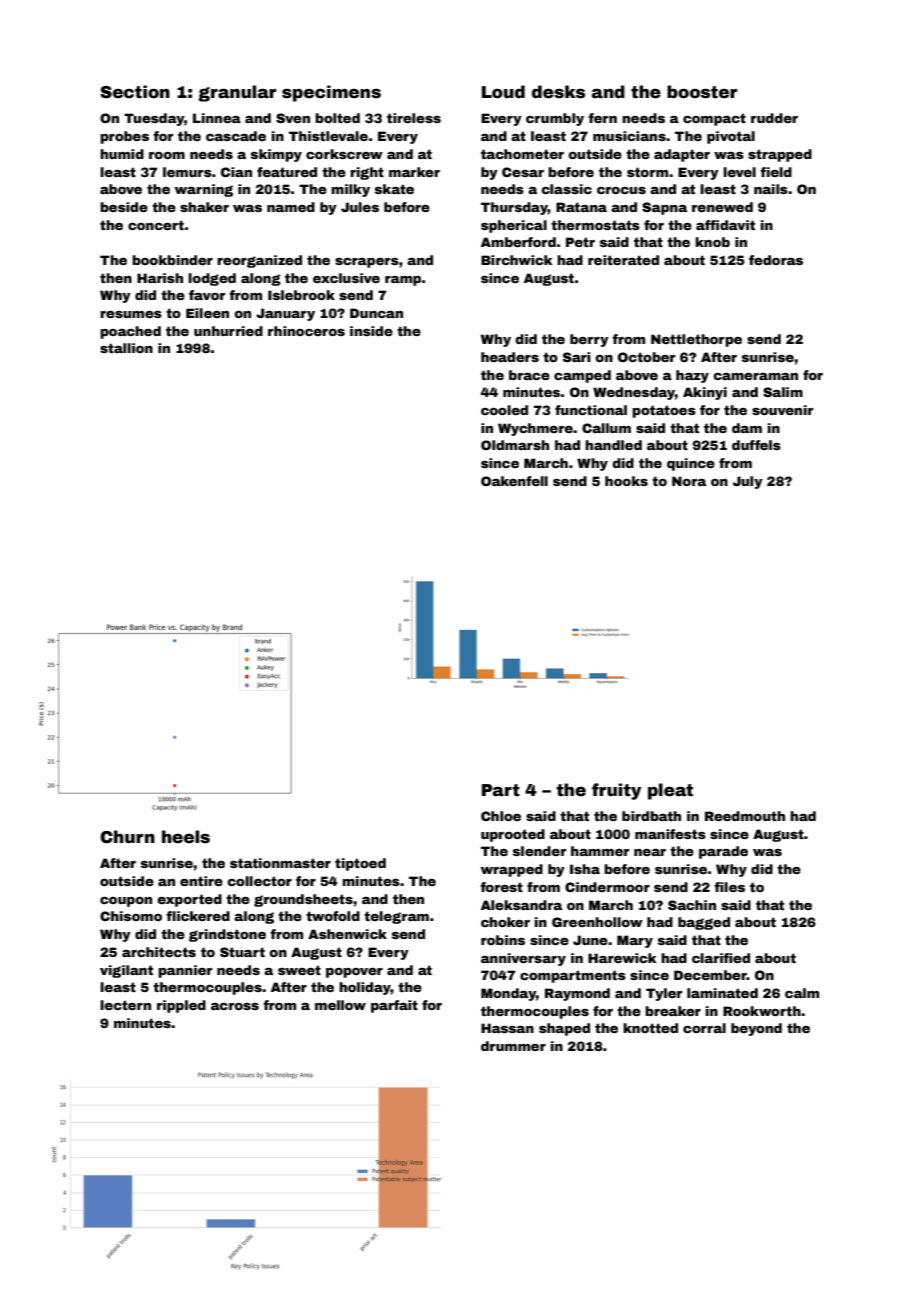  Describe the element at coordinates (186, 837) in the screenshot. I see `heels` at that location.
